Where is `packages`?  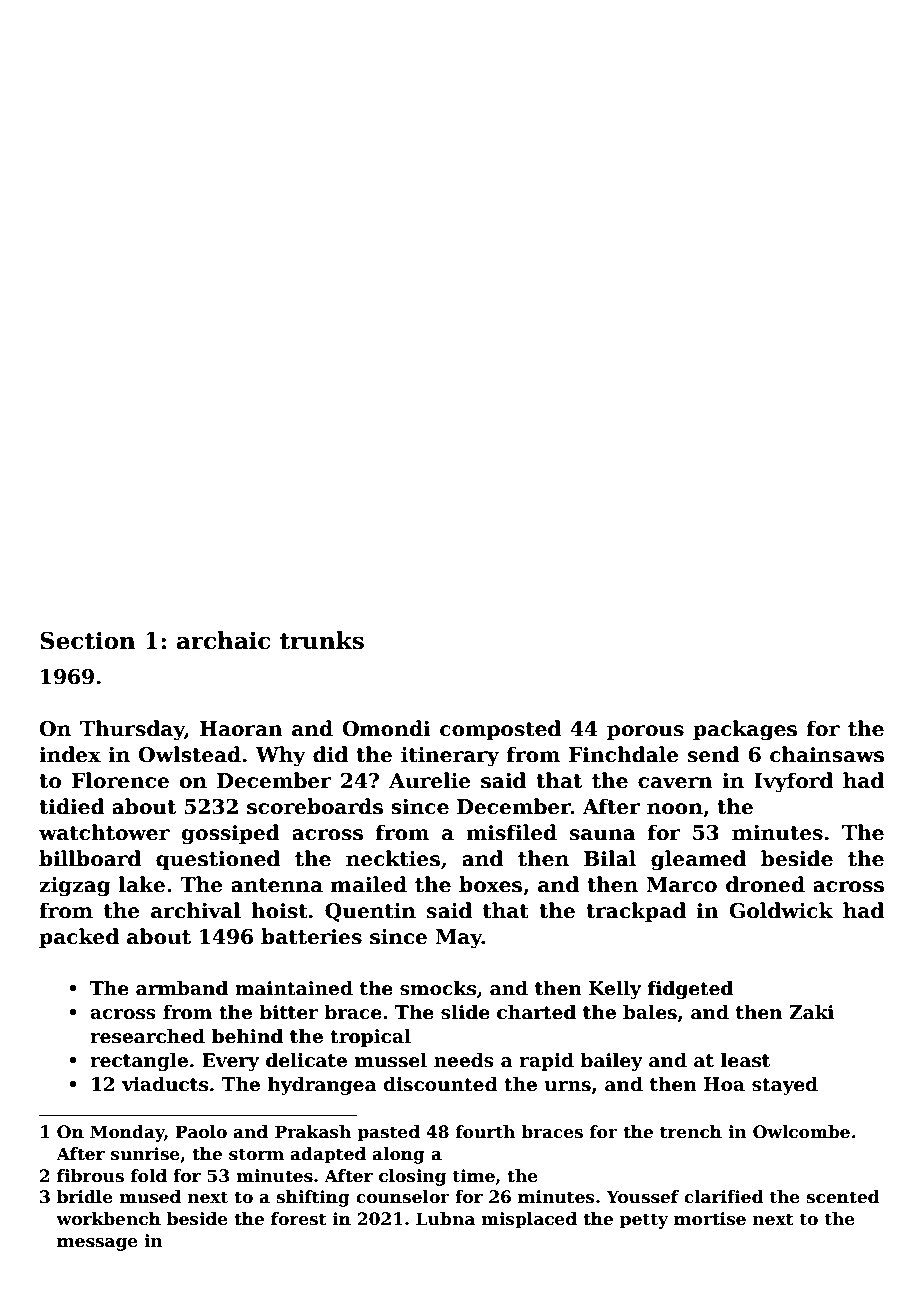
packages is located at coordinates (745, 730).
